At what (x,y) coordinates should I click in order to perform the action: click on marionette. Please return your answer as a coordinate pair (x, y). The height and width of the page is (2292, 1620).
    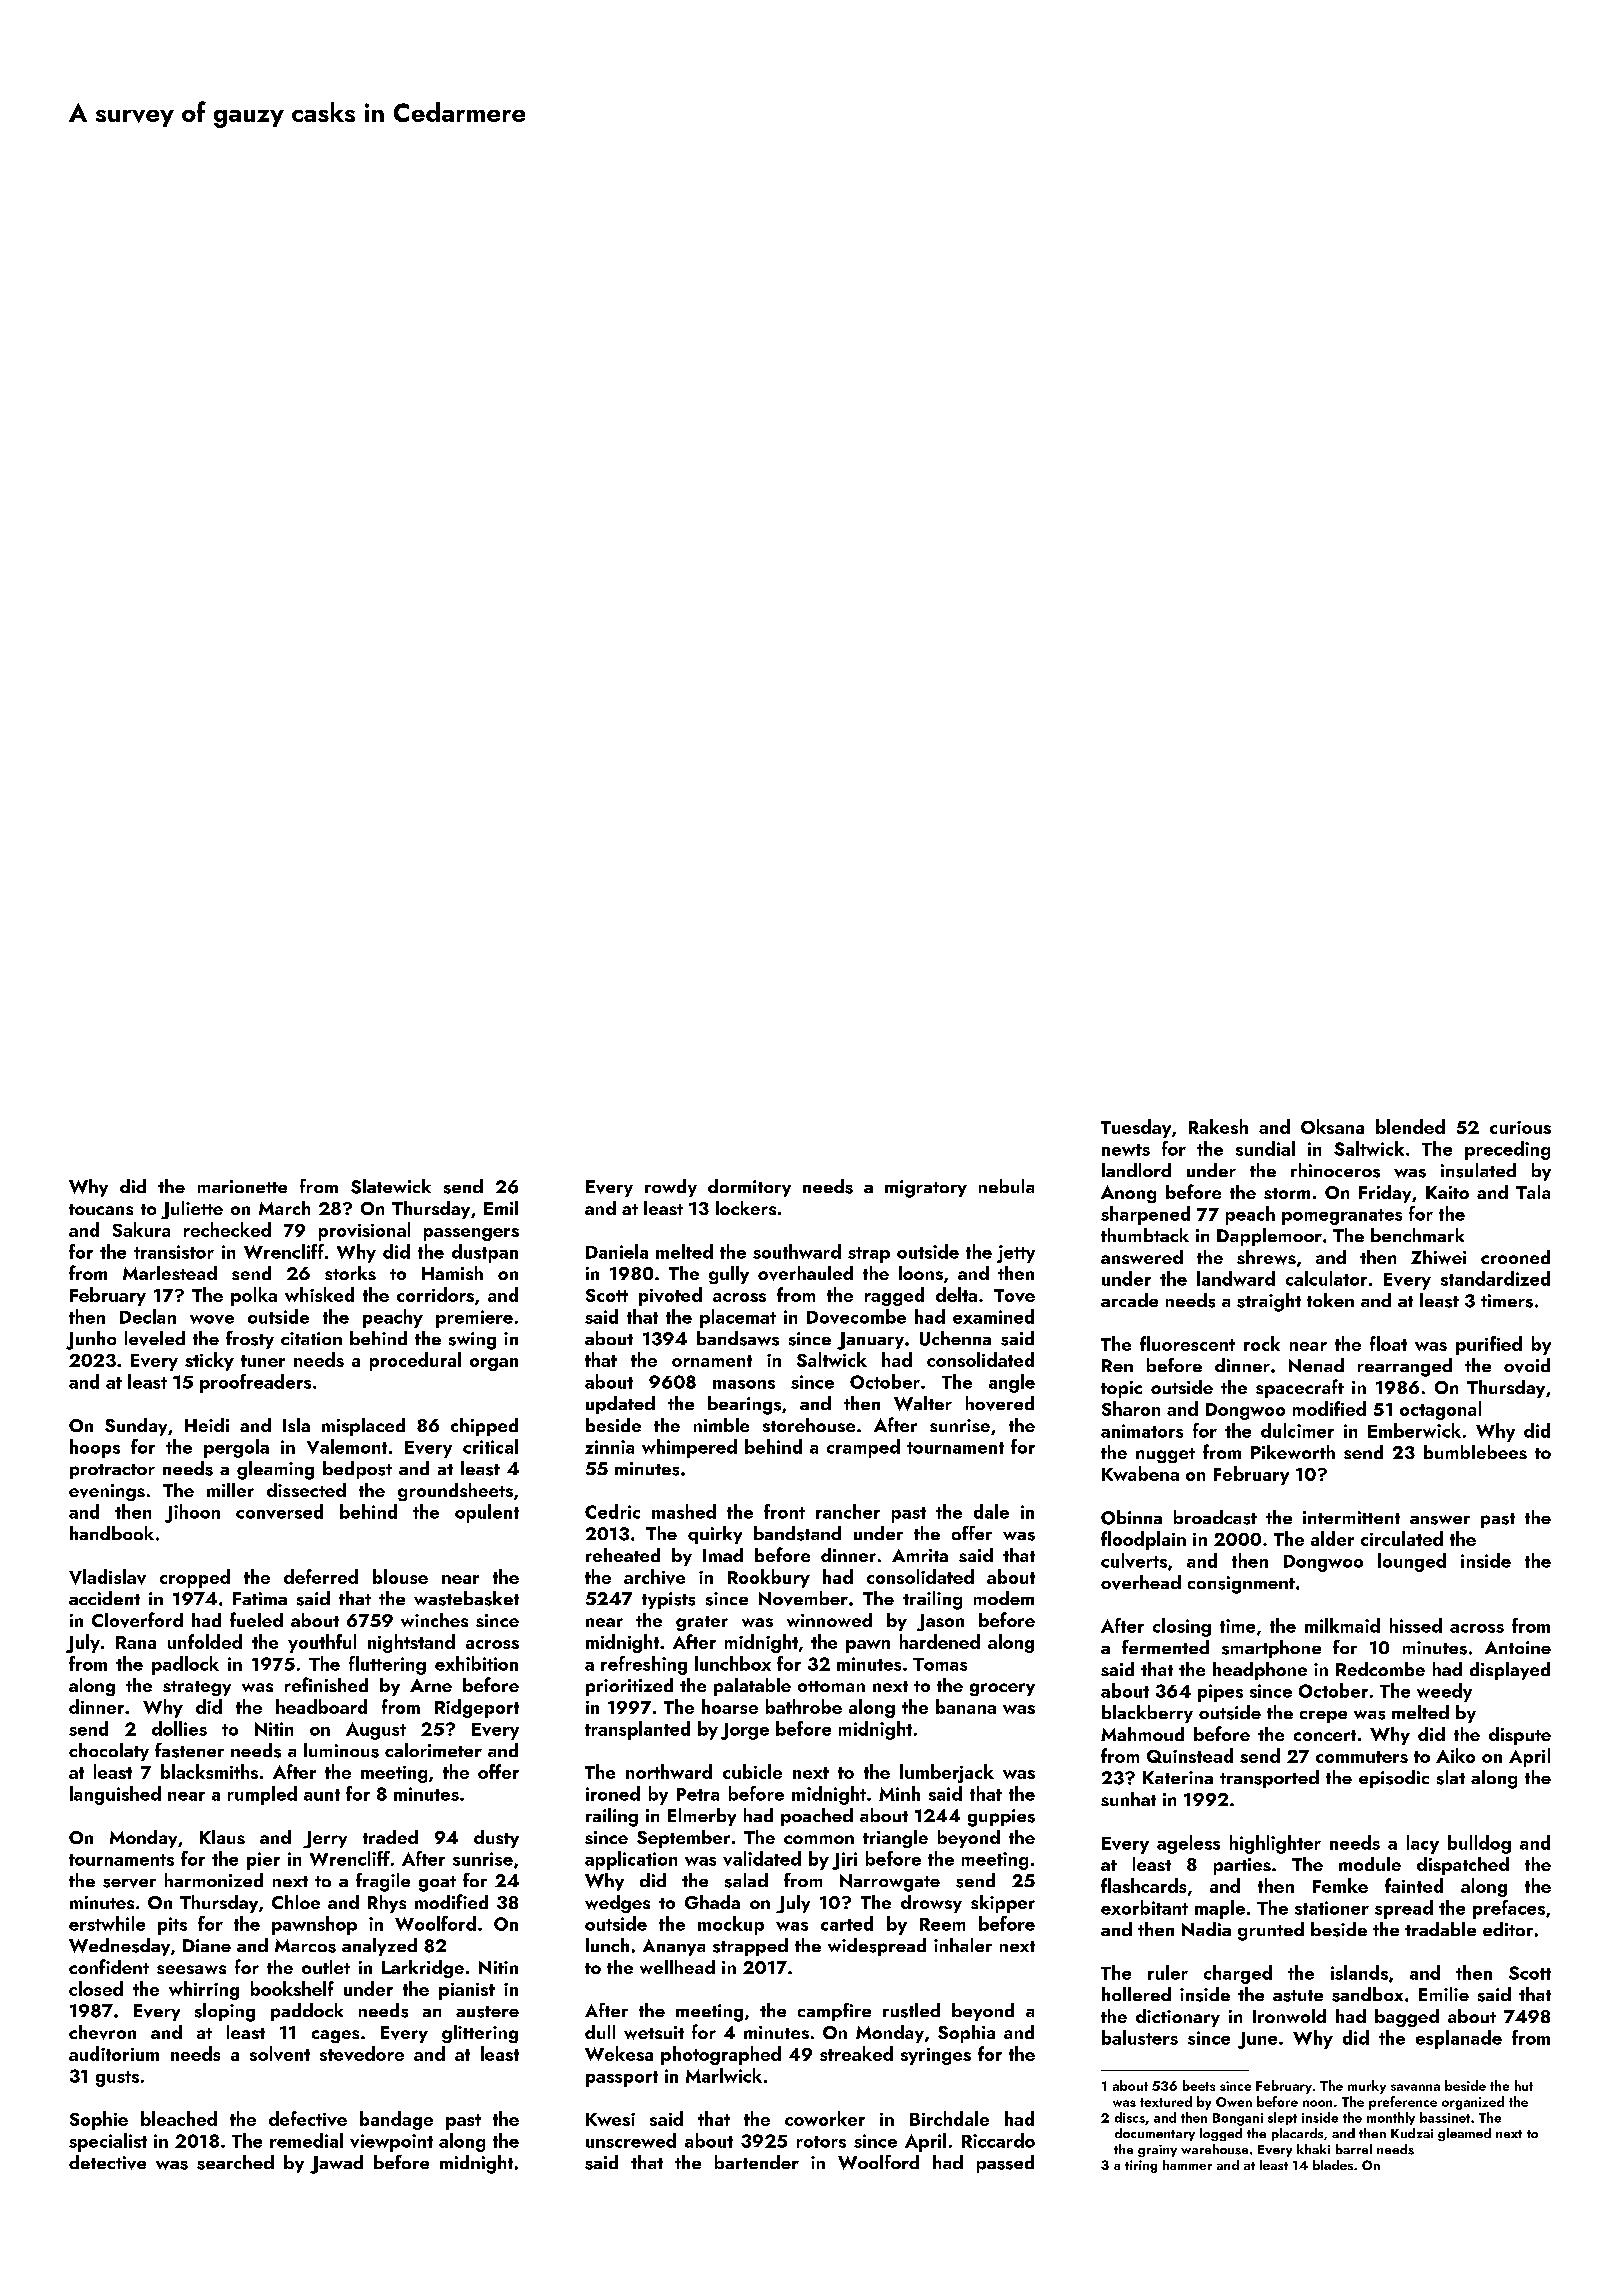
    Looking at the image, I should click on (242, 1186).
